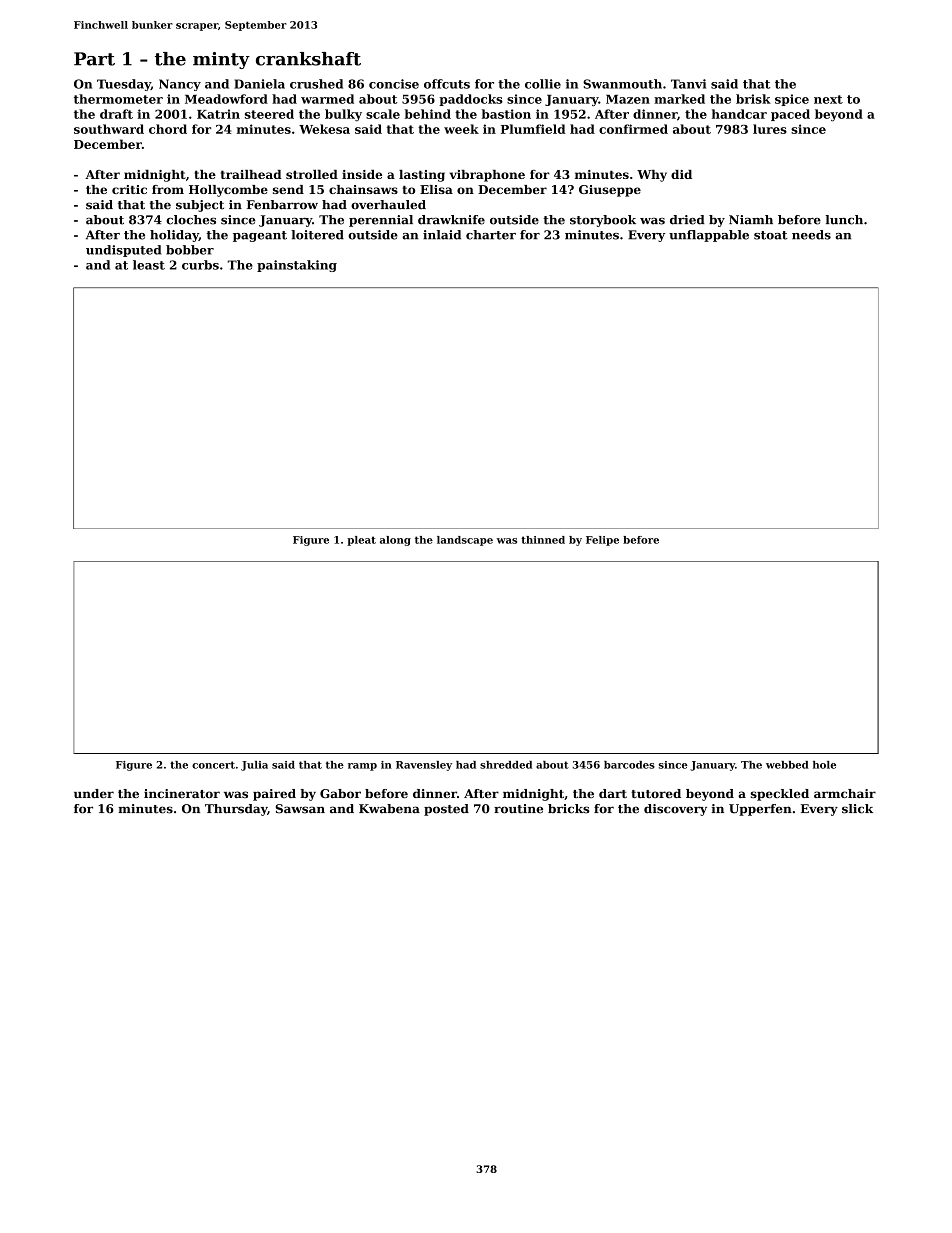  What do you see at coordinates (506, 765) in the screenshot?
I see `shredded` at bounding box center [506, 765].
